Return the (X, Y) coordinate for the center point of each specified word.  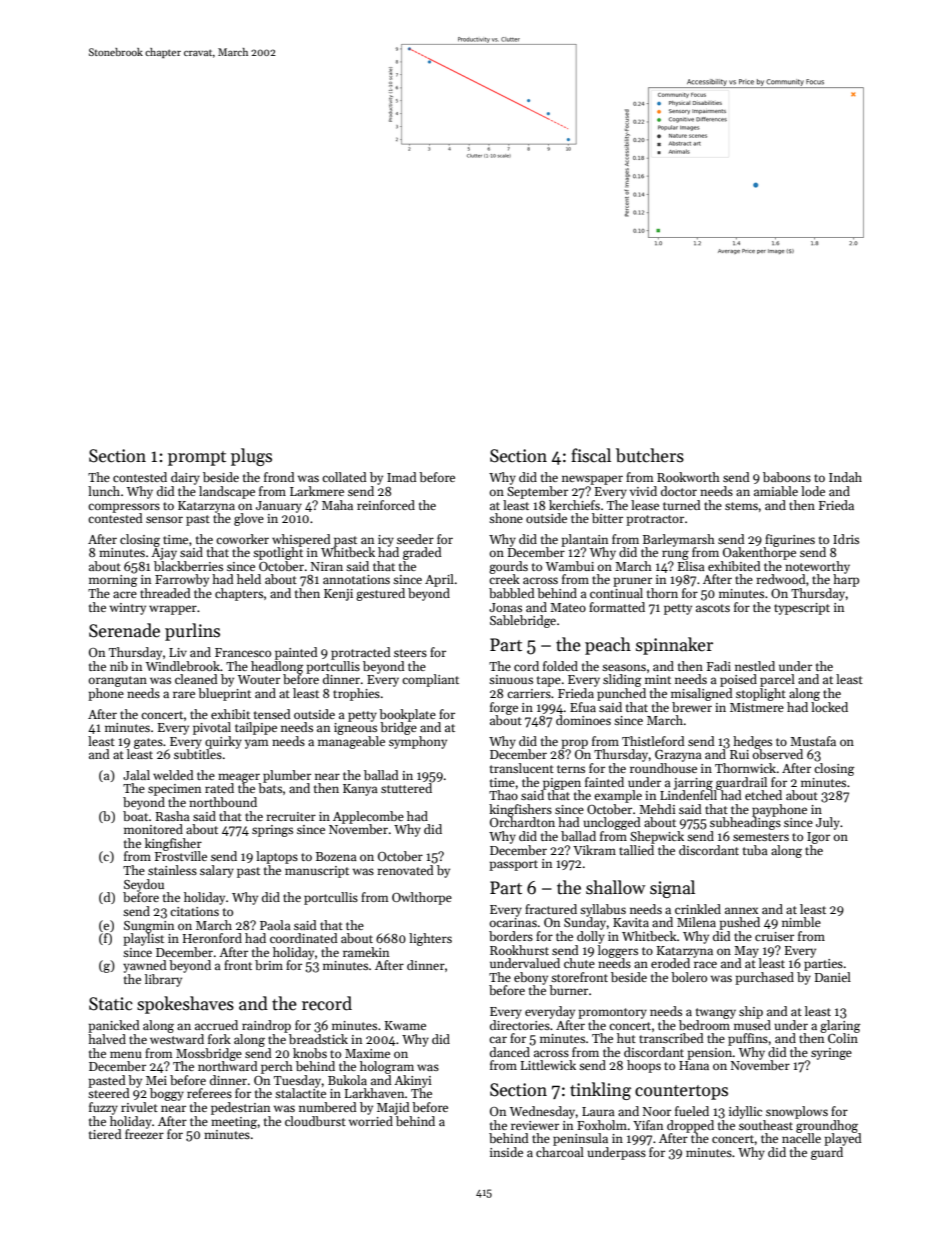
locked (829, 707)
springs (272, 831)
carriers (529, 693)
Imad (402, 477)
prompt (197, 458)
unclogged (612, 823)
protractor (655, 520)
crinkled (698, 909)
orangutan (118, 681)
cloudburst (315, 1121)
